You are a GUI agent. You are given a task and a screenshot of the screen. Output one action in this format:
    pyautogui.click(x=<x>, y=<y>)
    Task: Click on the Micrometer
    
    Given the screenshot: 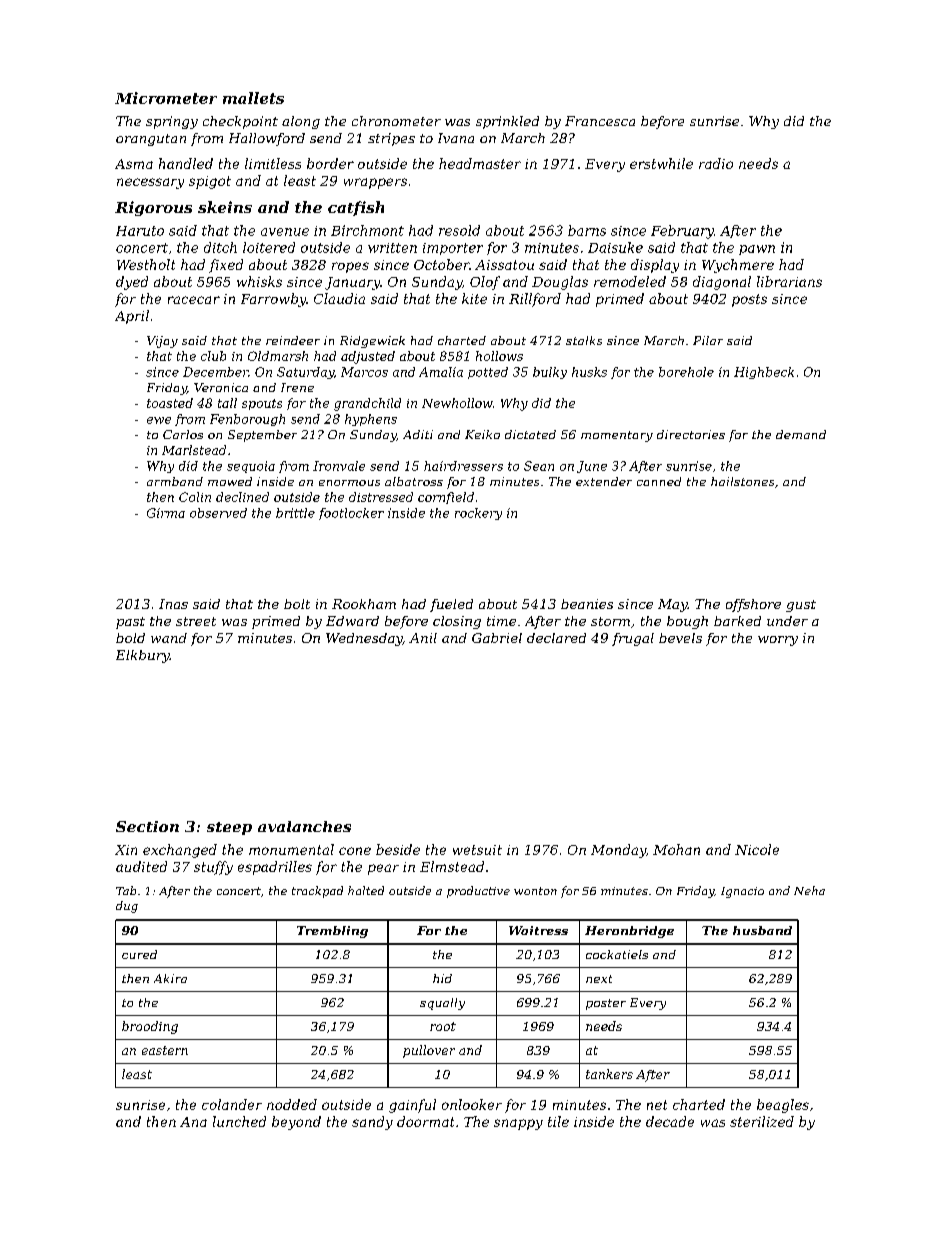 What is the action you would take?
    pyautogui.click(x=166, y=98)
